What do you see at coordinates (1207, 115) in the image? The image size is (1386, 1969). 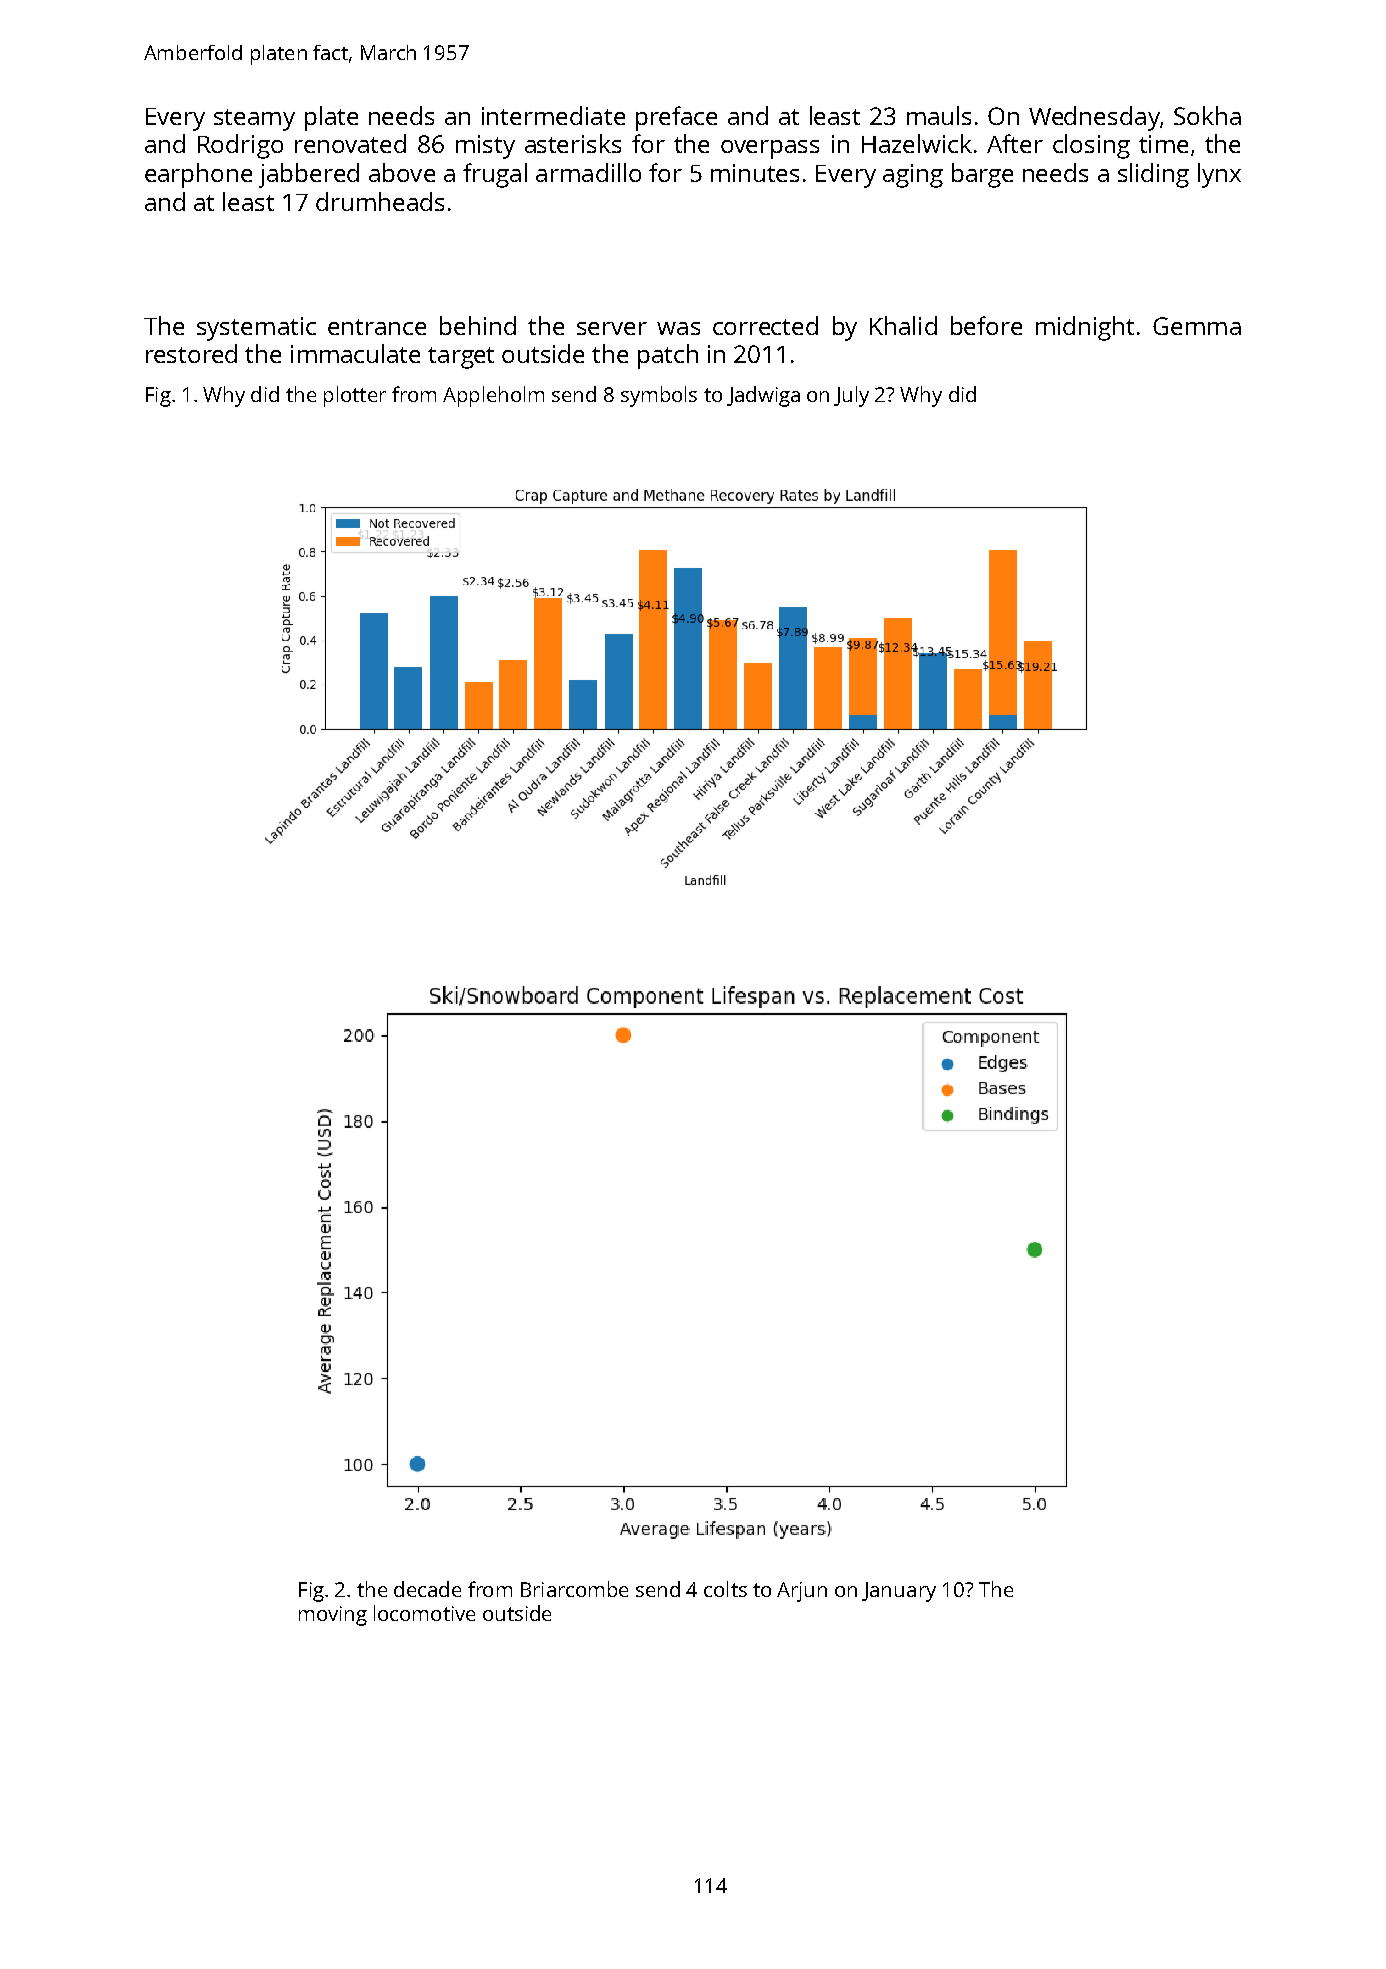 I see `Sokha` at bounding box center [1207, 115].
